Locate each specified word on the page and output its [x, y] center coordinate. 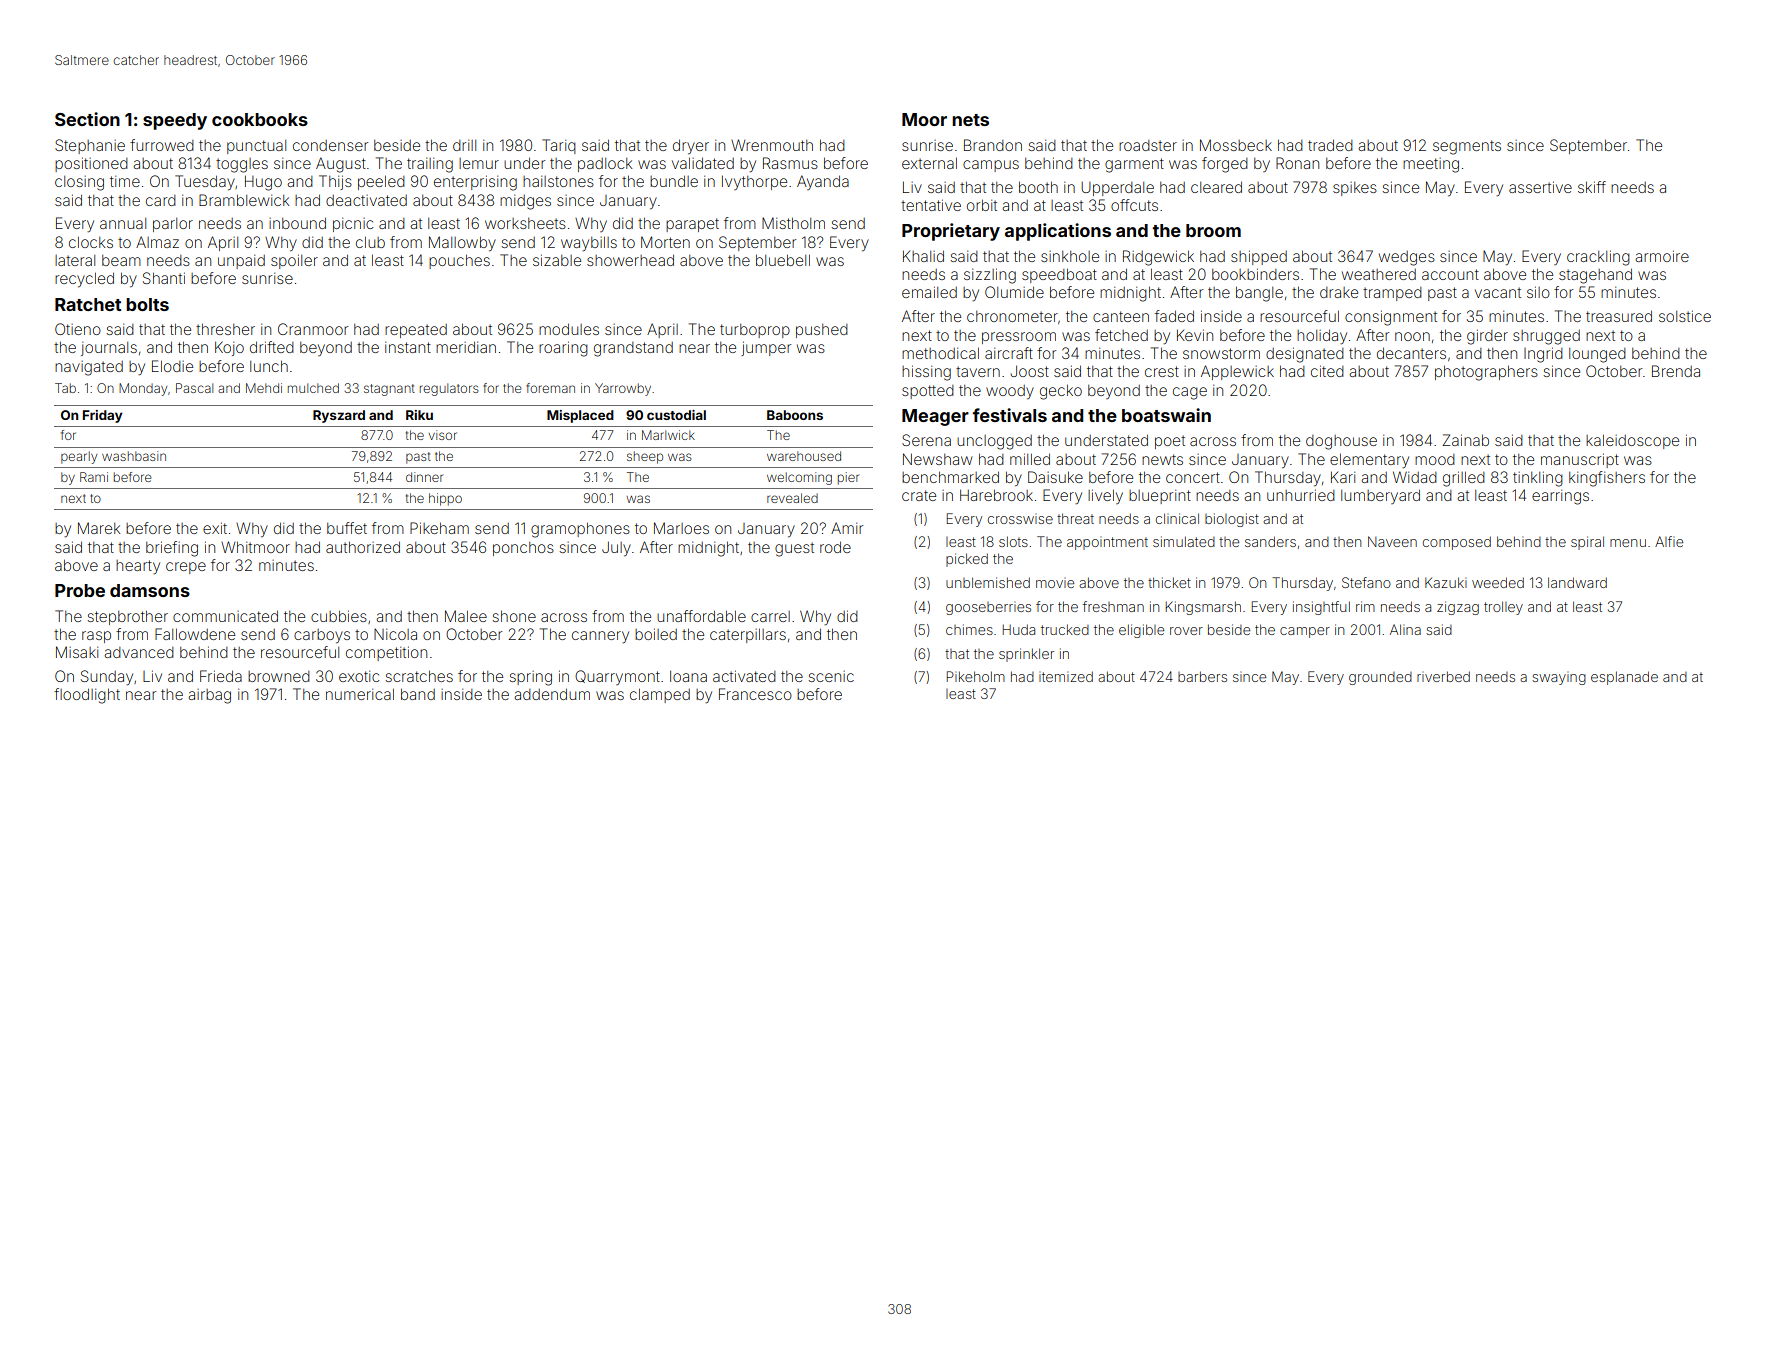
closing [79, 183]
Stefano [1366, 582]
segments [1467, 147]
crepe [186, 568]
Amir [847, 528]
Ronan [1297, 163]
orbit [982, 205]
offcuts [1134, 205]
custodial [676, 415]
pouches [459, 261]
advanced [139, 652]
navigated [89, 368]
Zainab [1466, 440]
